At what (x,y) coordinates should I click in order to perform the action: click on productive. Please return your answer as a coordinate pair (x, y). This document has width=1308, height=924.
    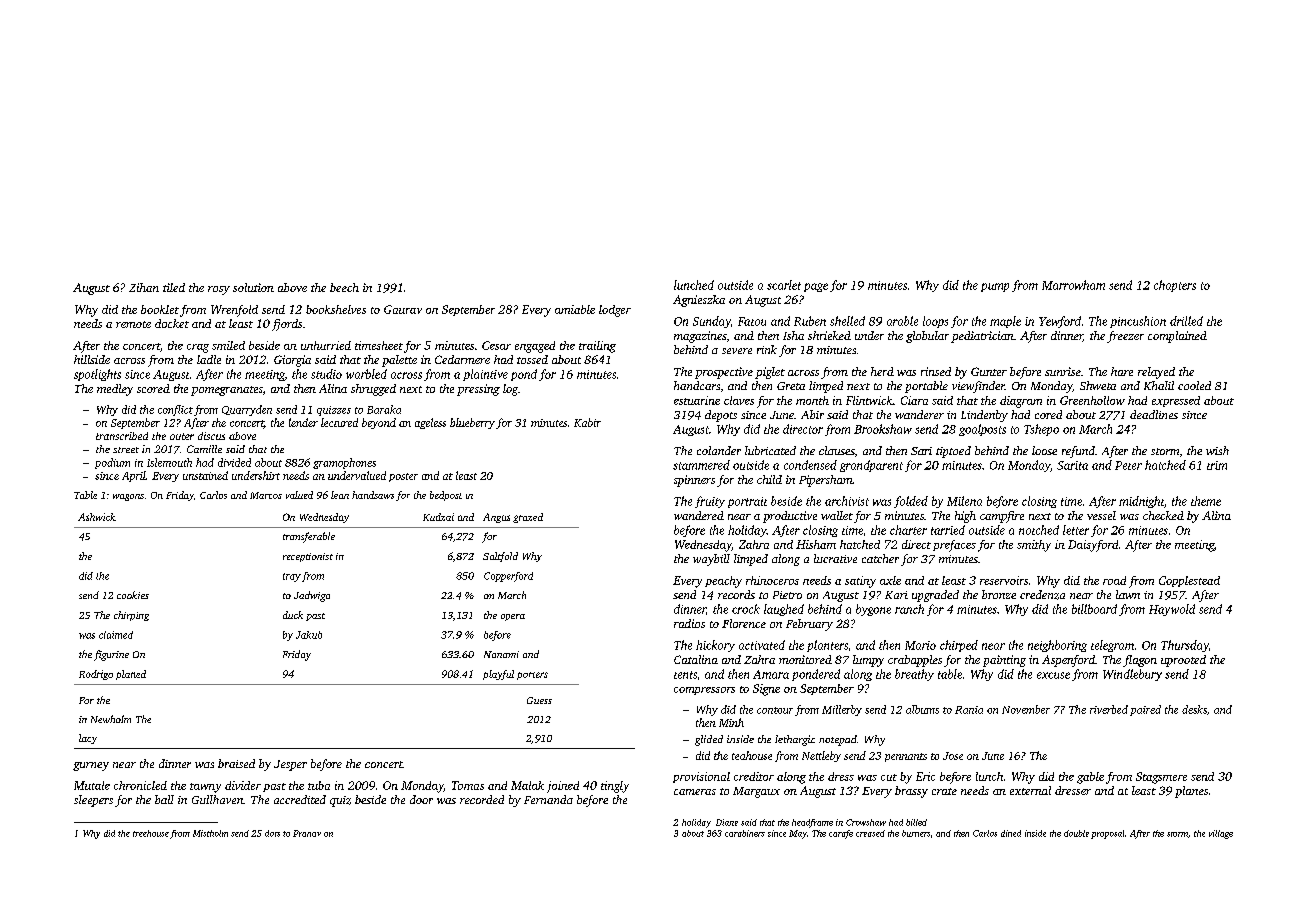
    Looking at the image, I should click on (790, 517).
